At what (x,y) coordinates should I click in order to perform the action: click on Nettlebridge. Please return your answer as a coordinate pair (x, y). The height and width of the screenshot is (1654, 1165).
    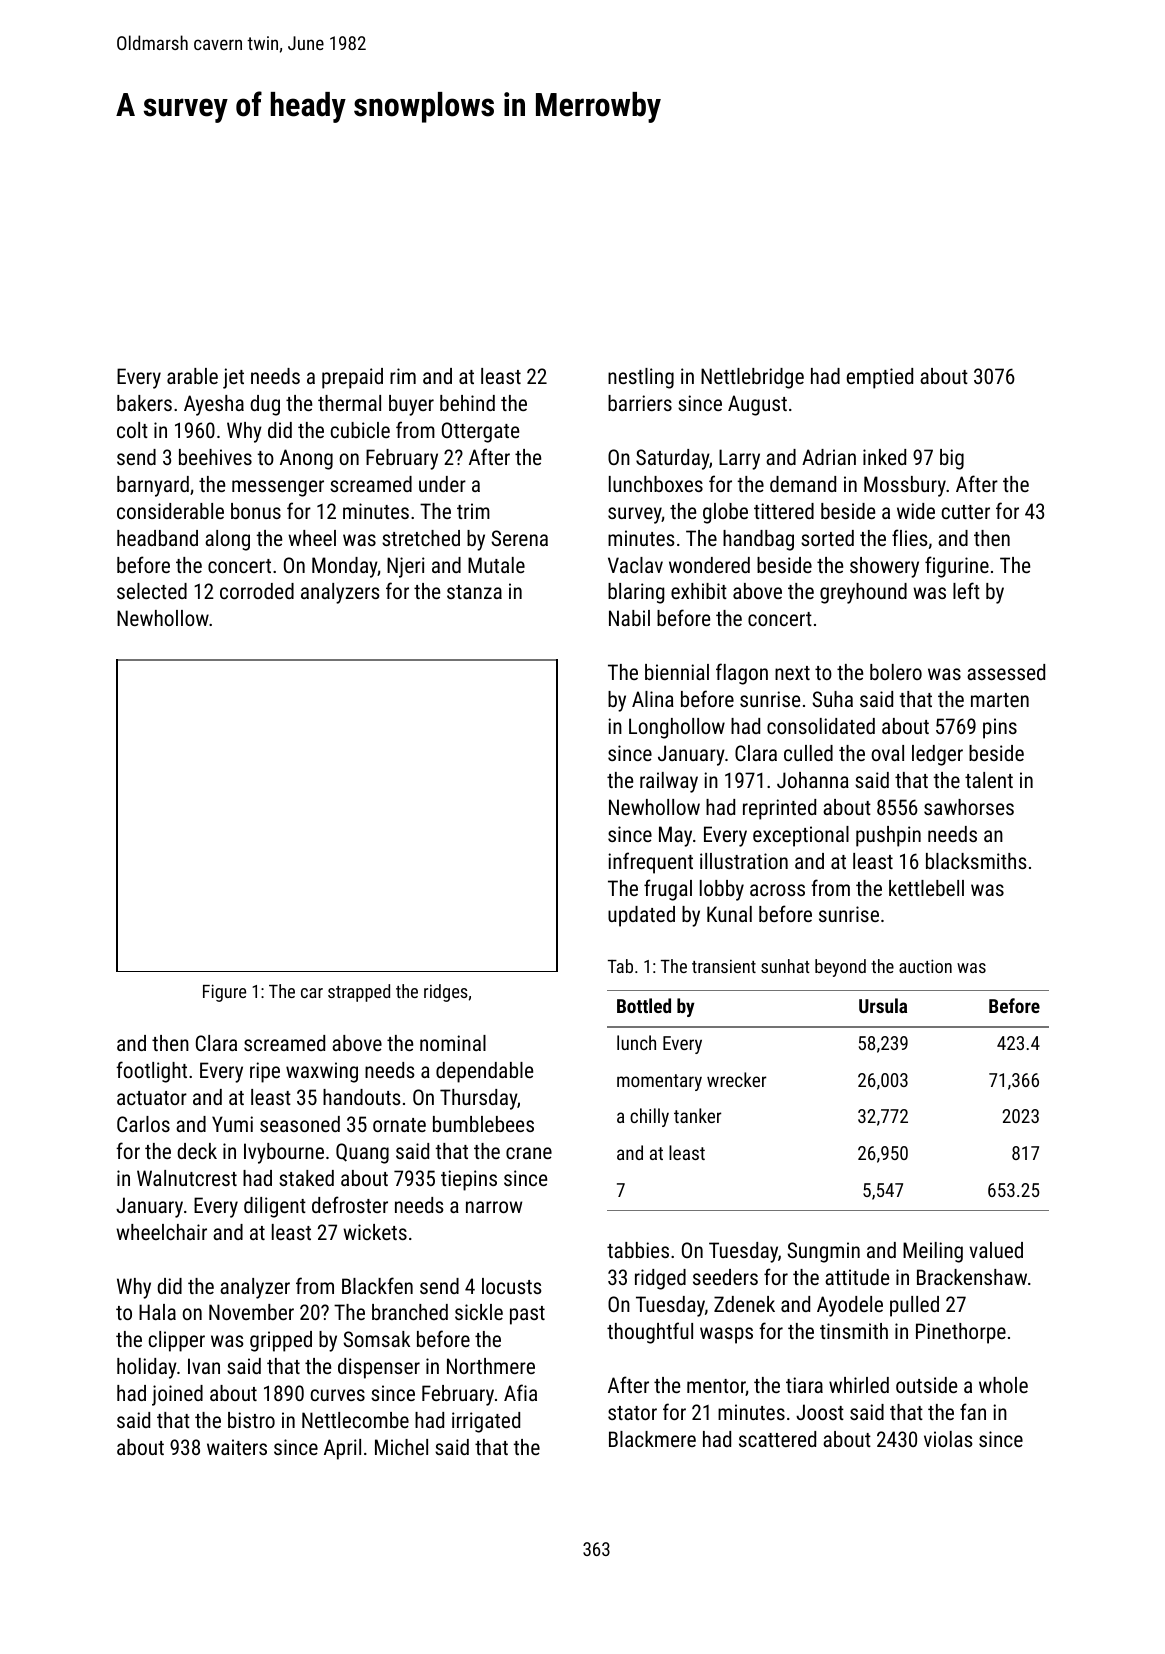
    Looking at the image, I should click on (752, 378).
